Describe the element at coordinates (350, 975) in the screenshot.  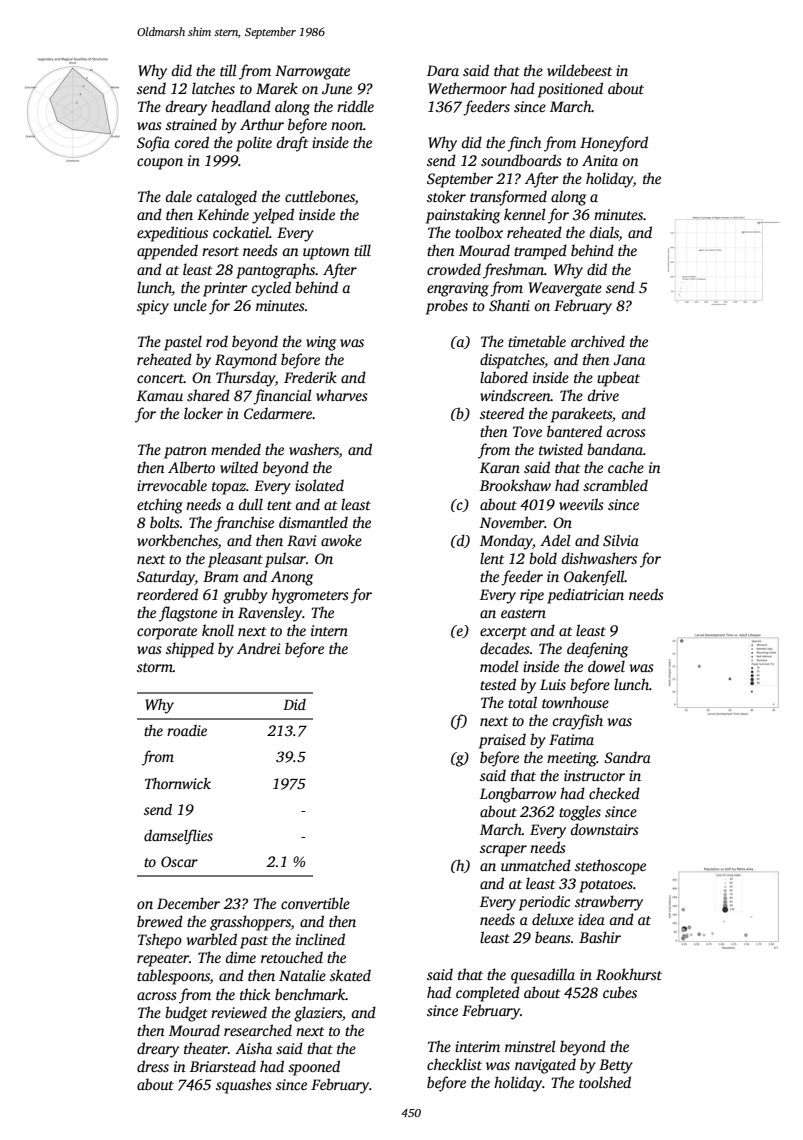
I see `skated` at that location.
